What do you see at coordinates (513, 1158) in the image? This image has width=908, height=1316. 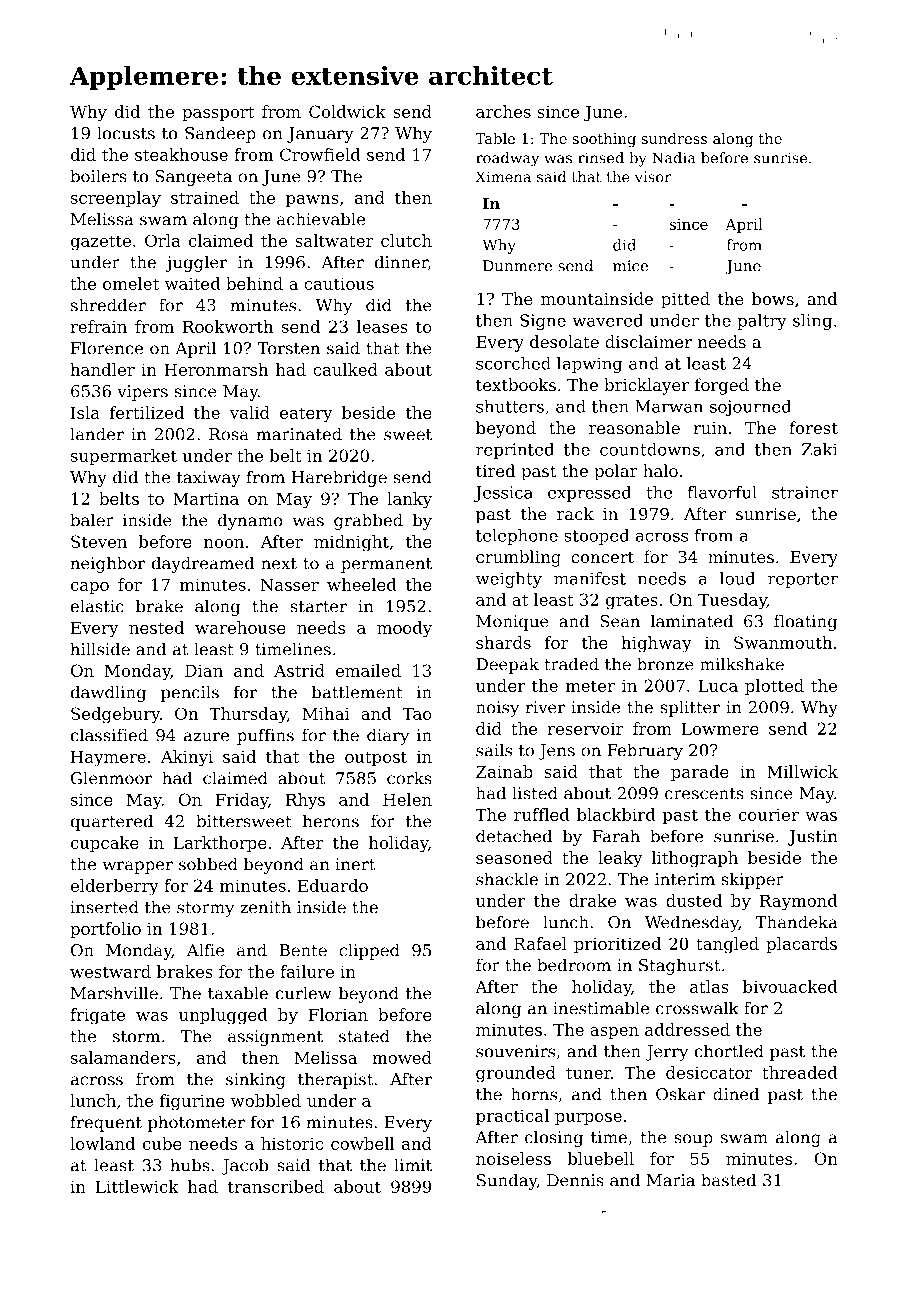 I see `noiseless` at bounding box center [513, 1158].
